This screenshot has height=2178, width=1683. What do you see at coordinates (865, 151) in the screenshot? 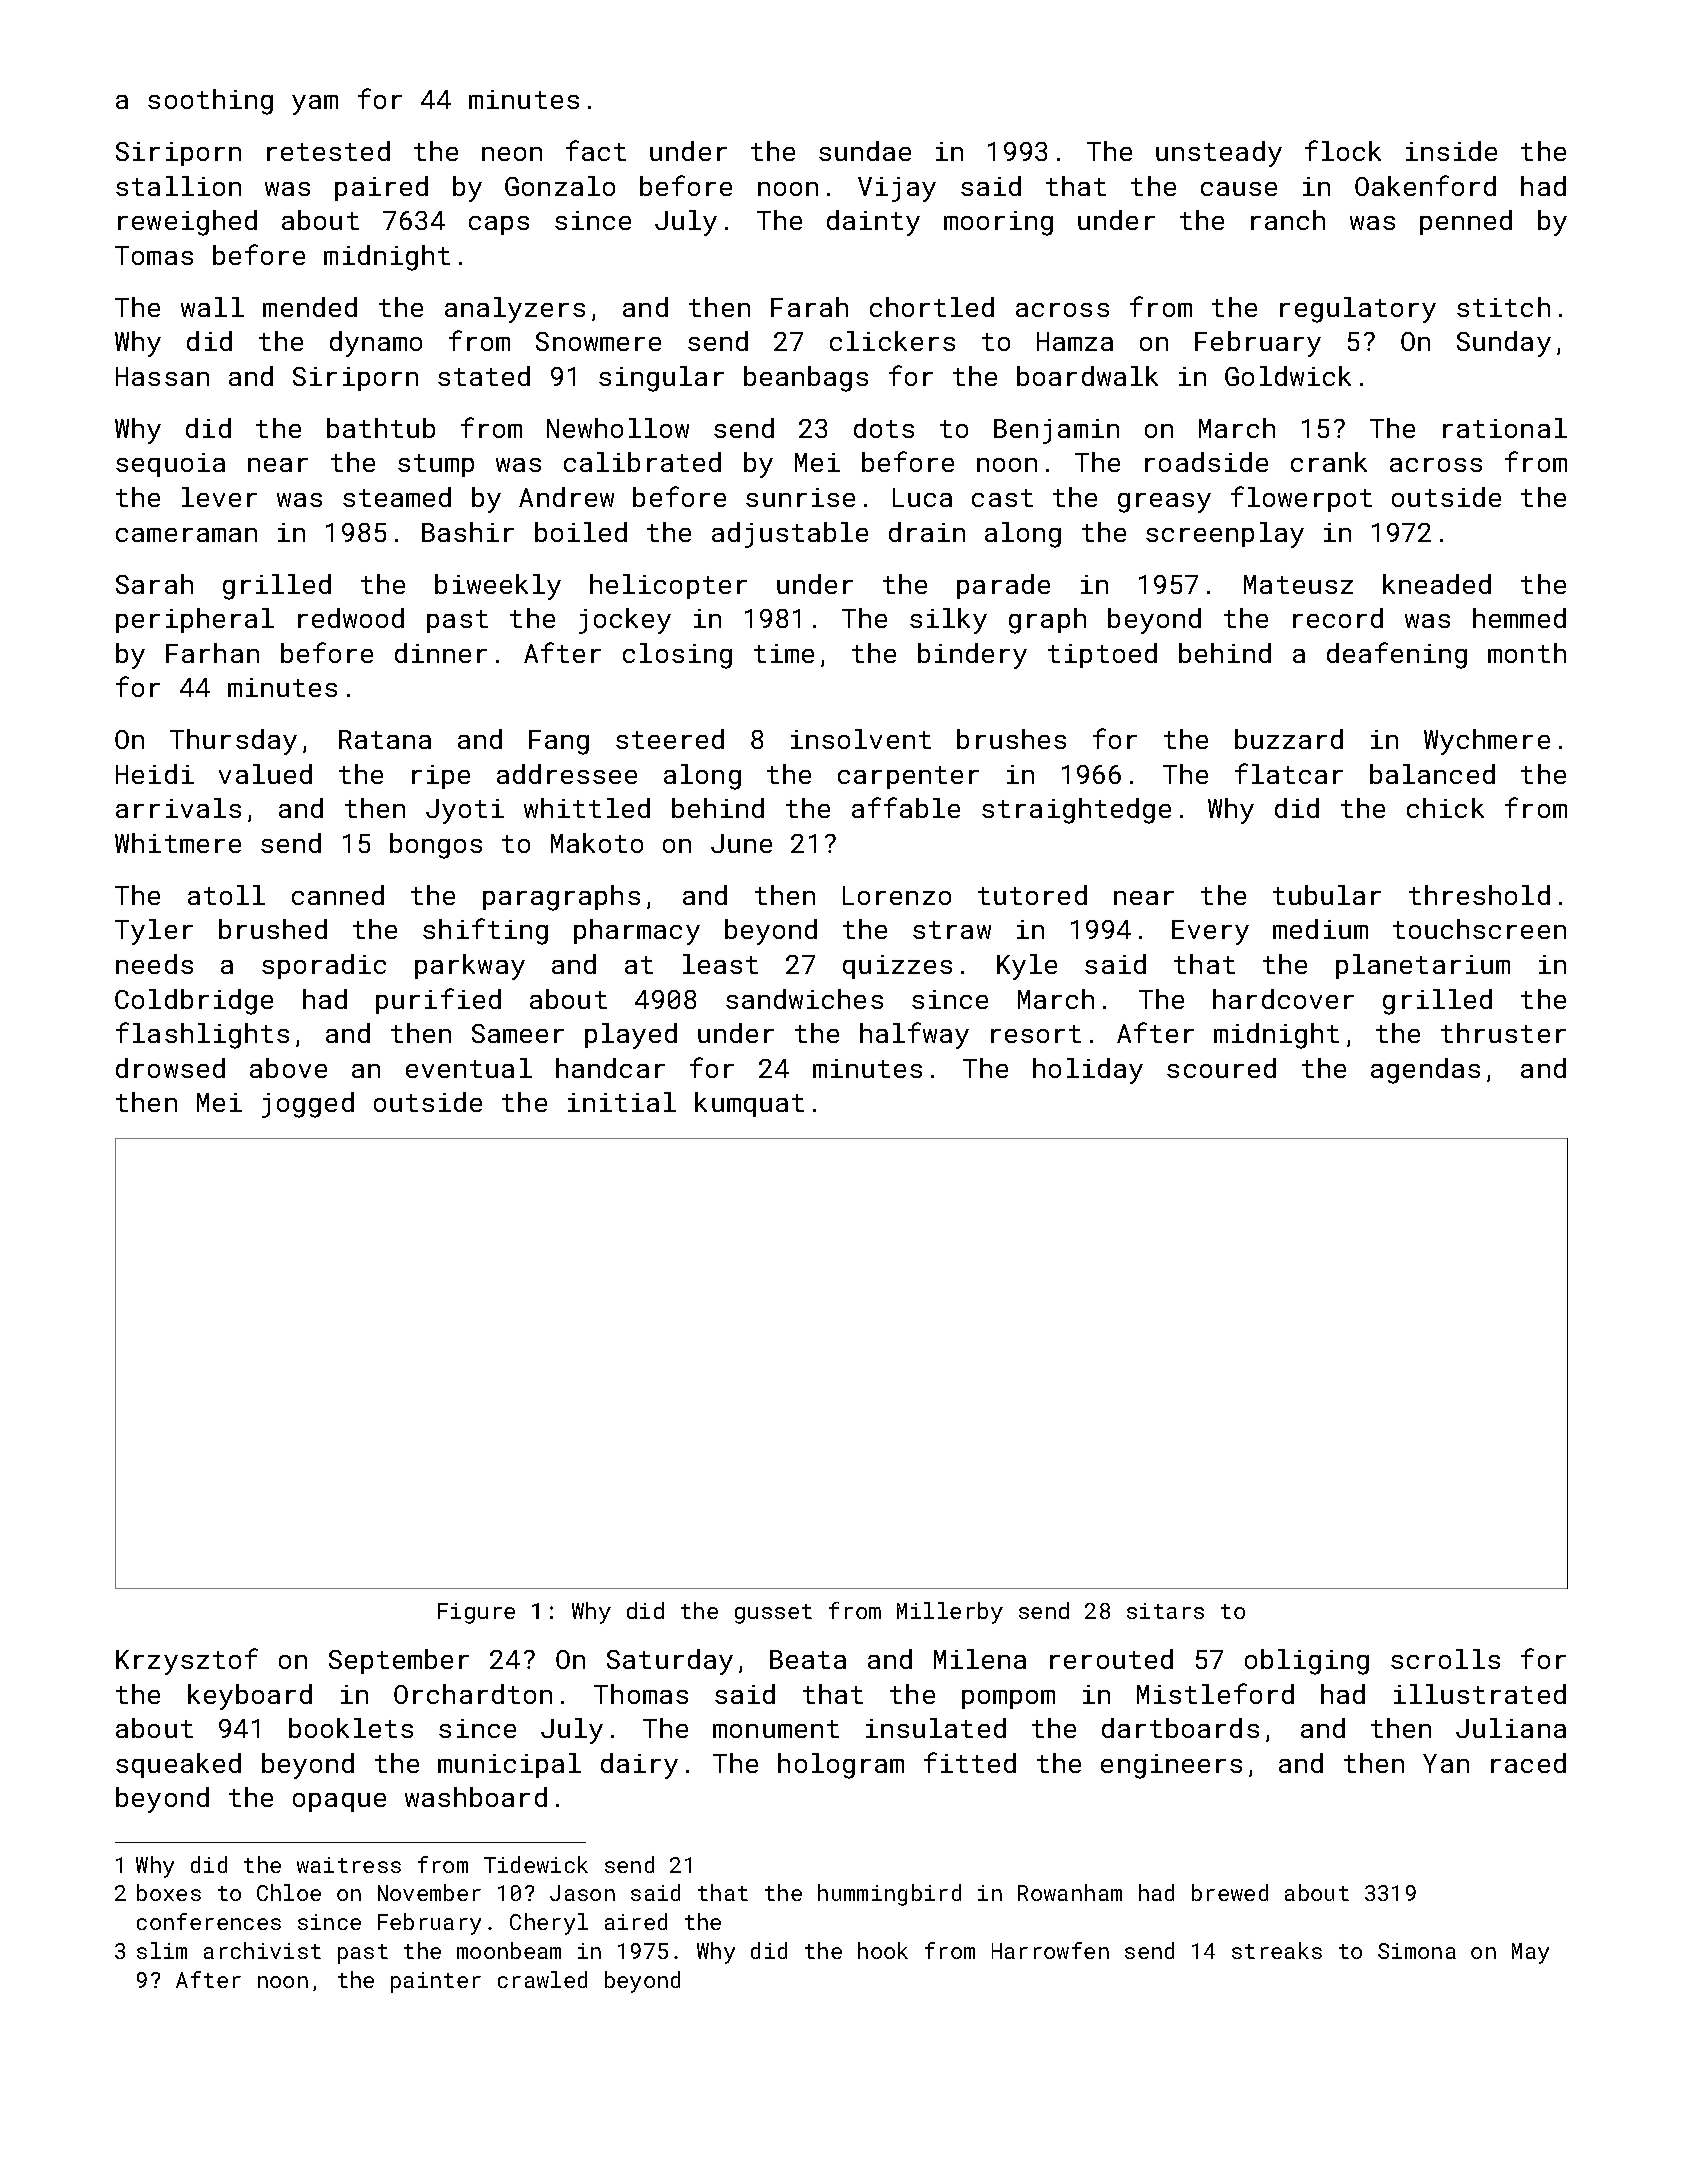
I see `sundae` at bounding box center [865, 151].
